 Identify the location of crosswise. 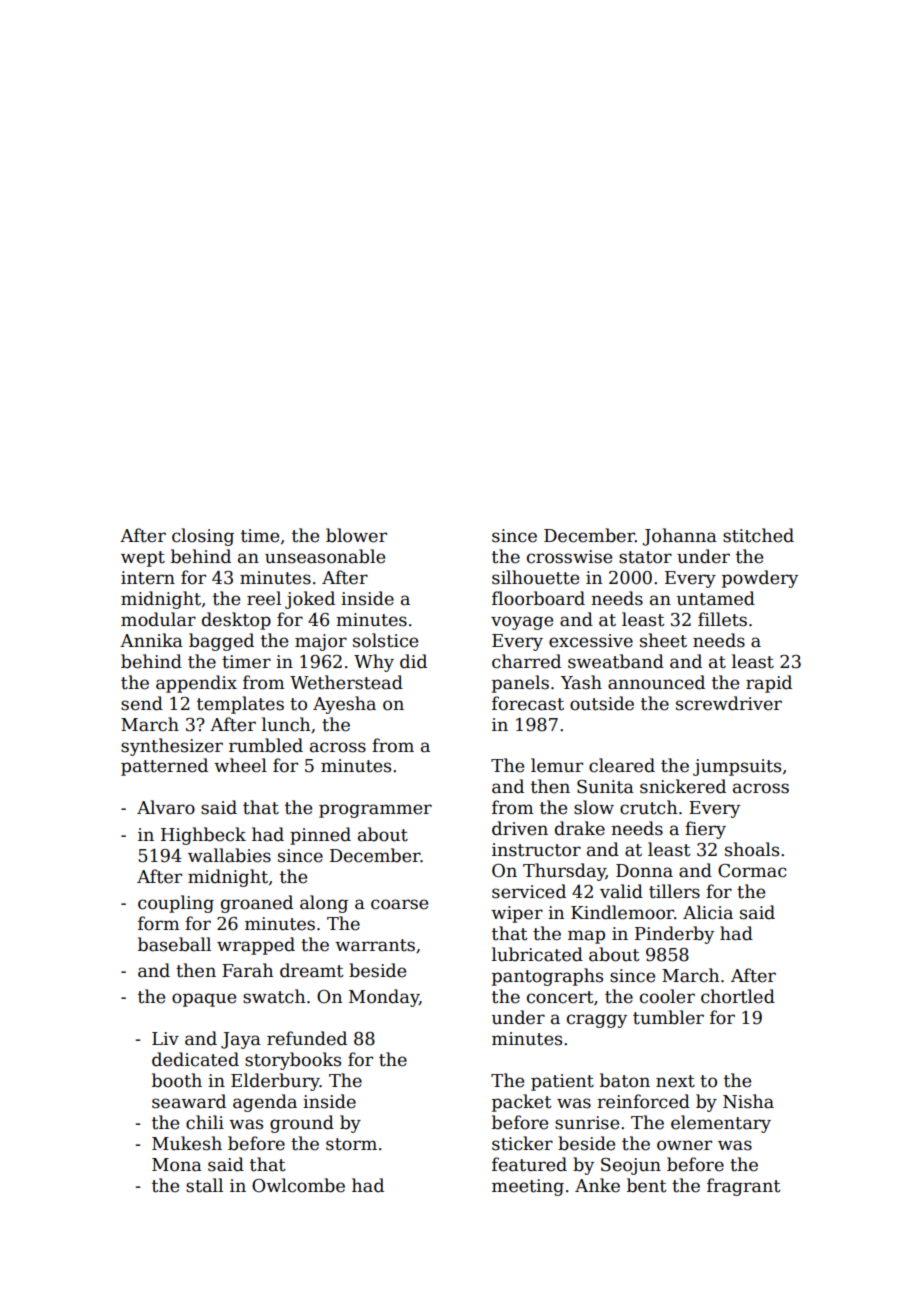
(569, 557).
